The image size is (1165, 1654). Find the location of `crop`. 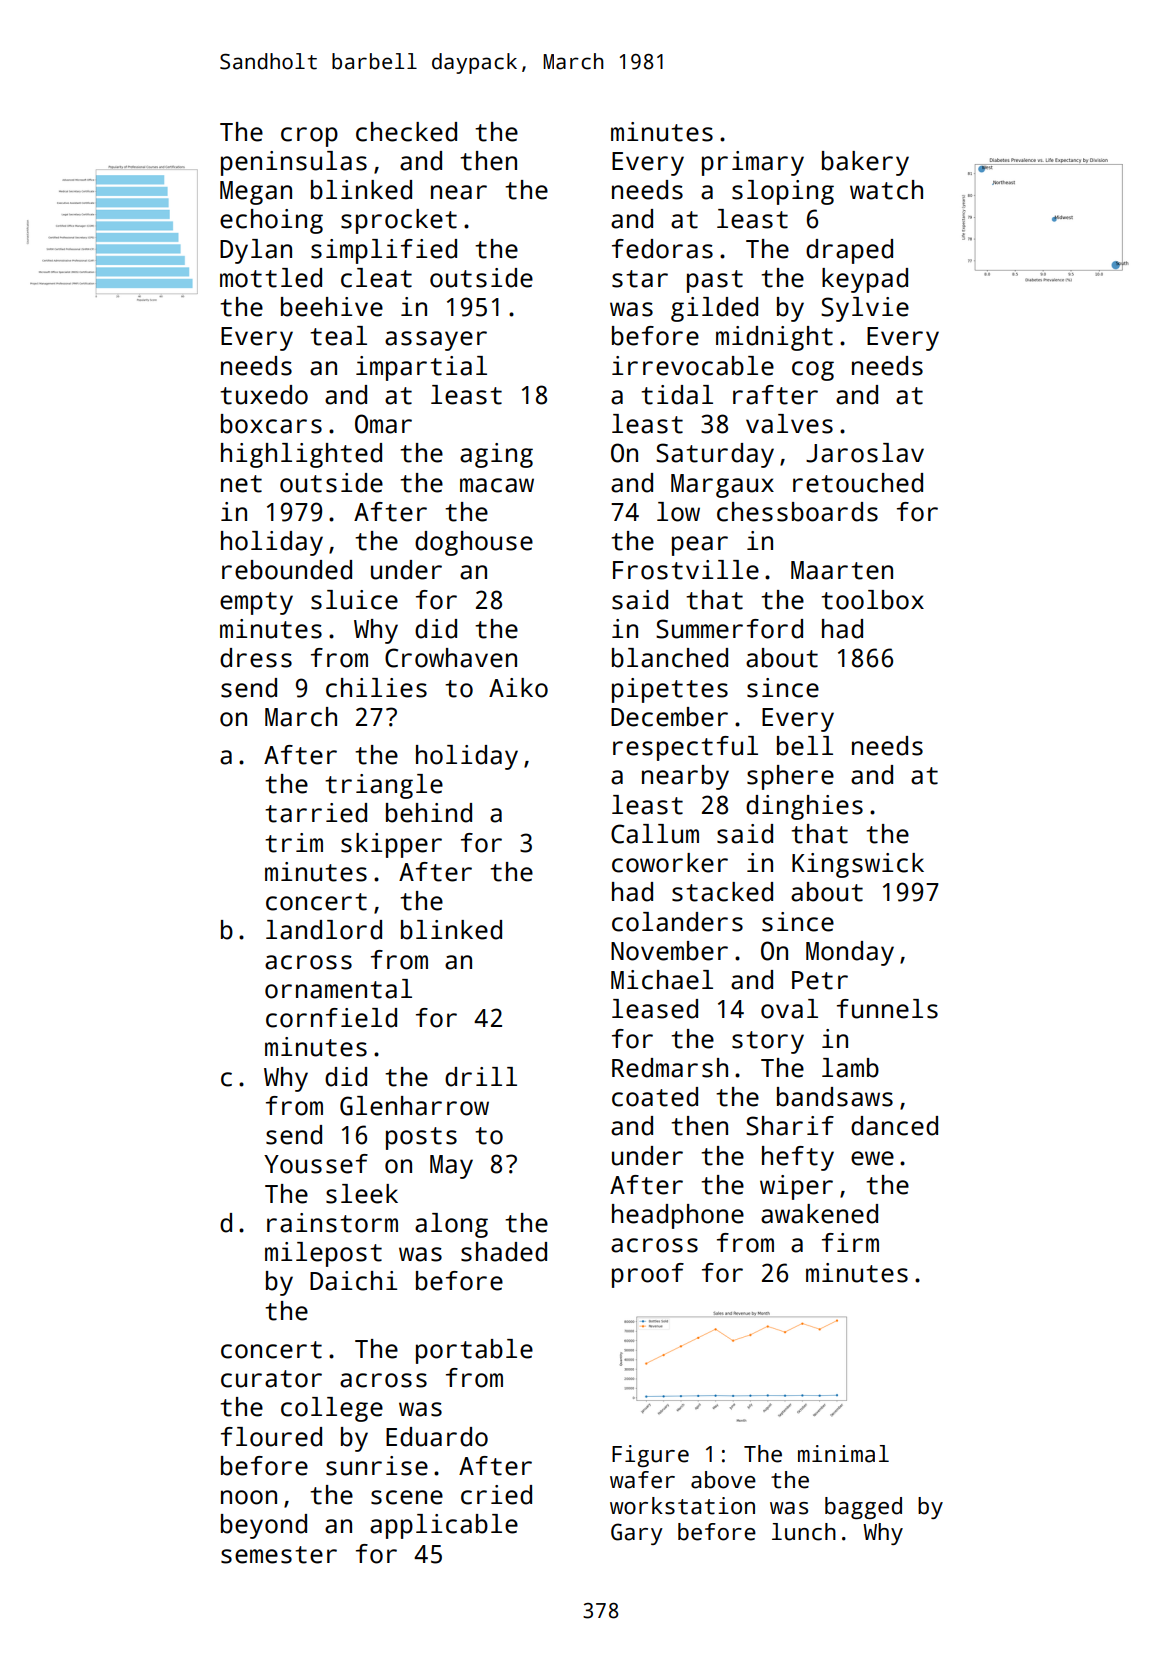

crop is located at coordinates (309, 137).
